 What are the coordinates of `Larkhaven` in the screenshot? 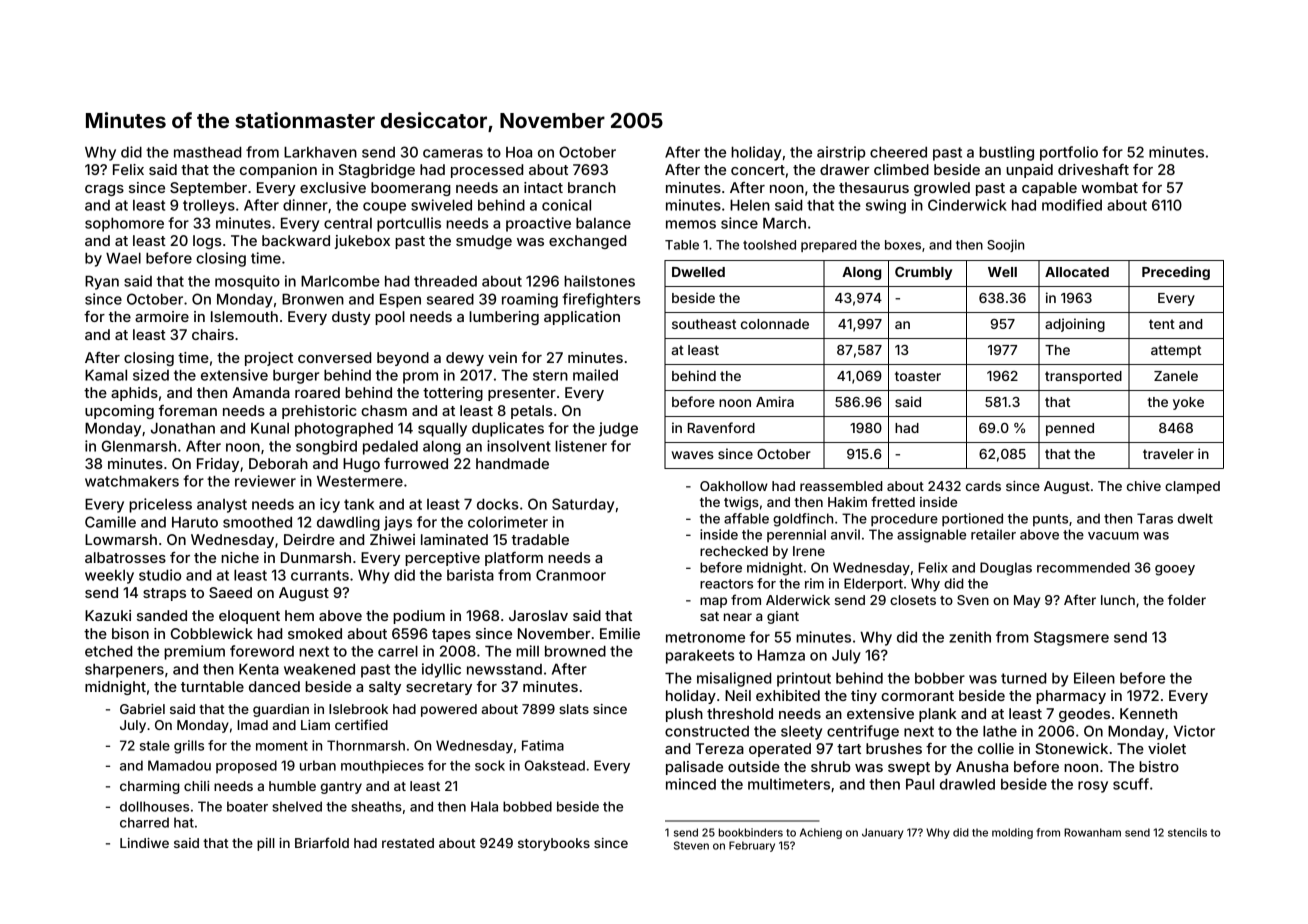 It's located at (320, 152).
